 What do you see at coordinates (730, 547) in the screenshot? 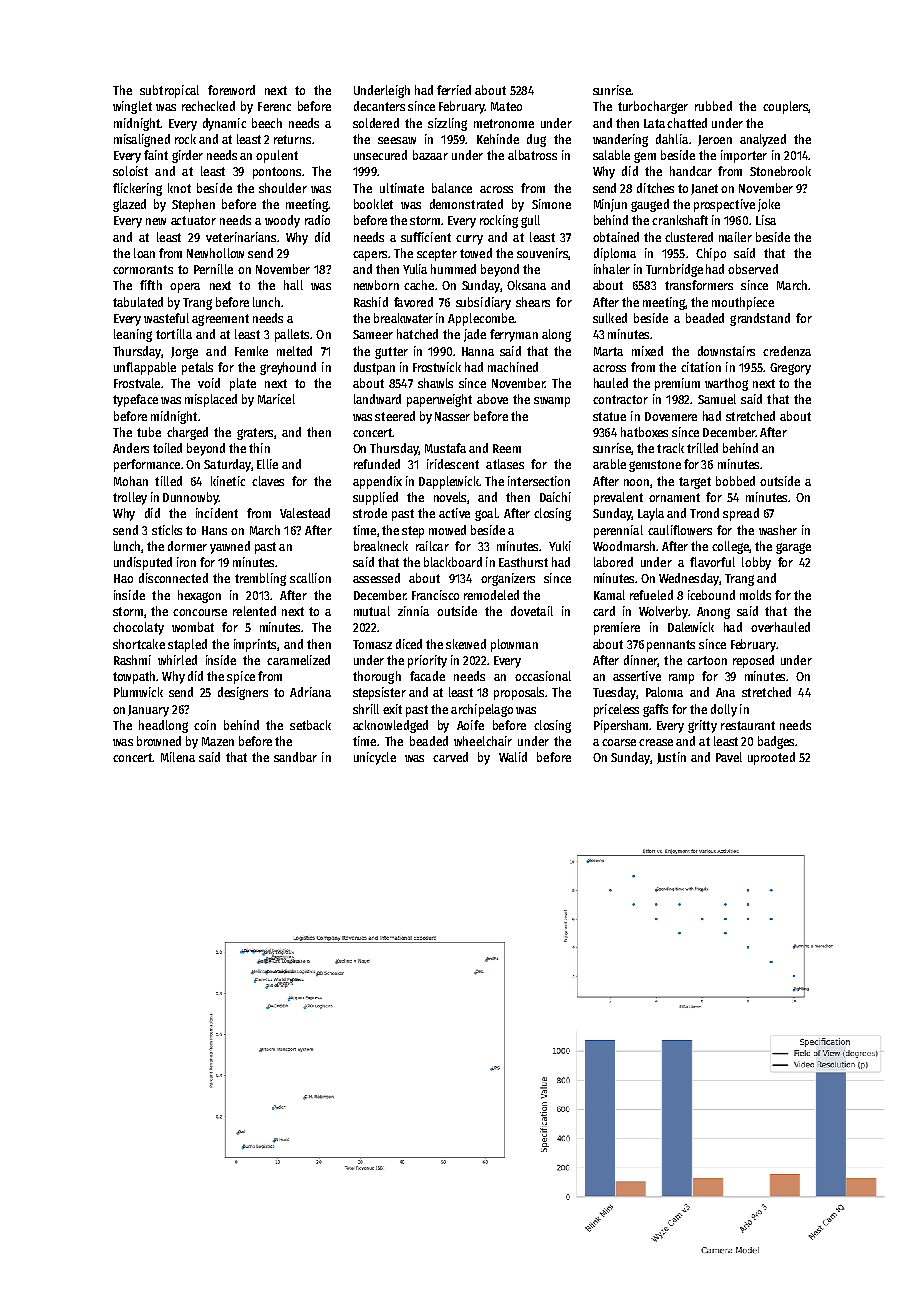
I see `college` at bounding box center [730, 547].
